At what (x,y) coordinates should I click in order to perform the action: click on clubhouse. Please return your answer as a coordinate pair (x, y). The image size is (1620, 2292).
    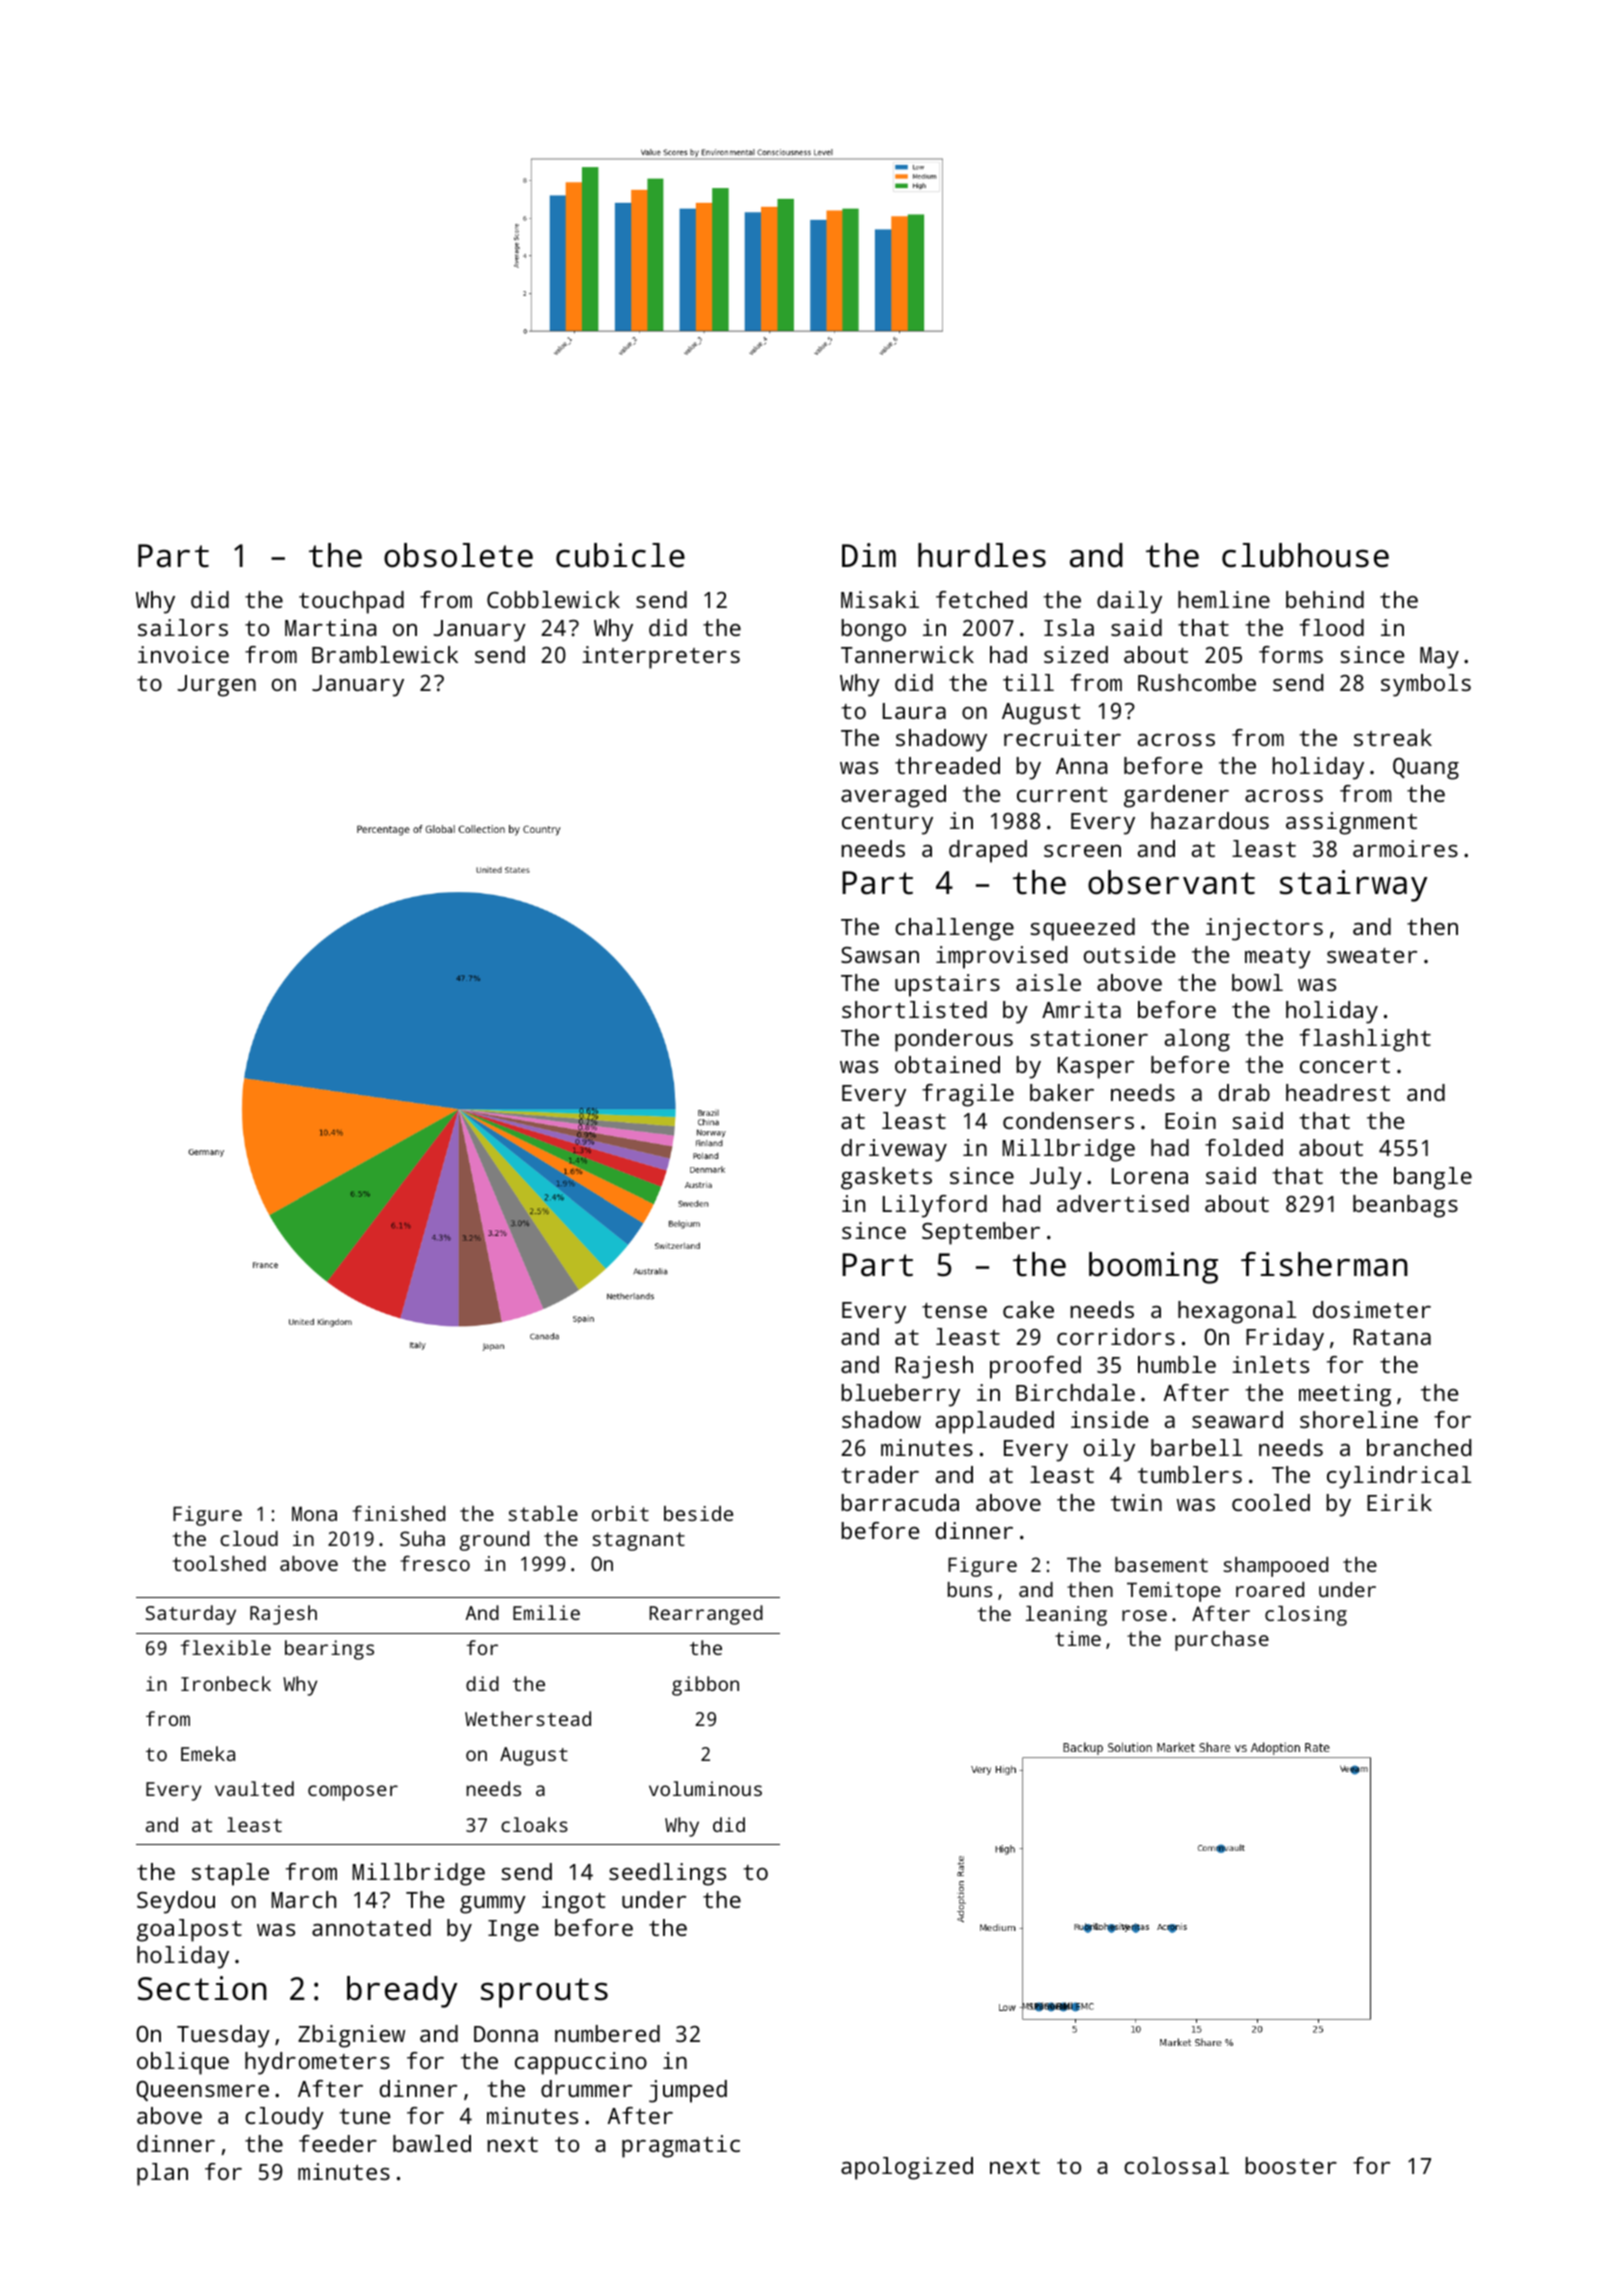
    Looking at the image, I should click on (1305, 555).
